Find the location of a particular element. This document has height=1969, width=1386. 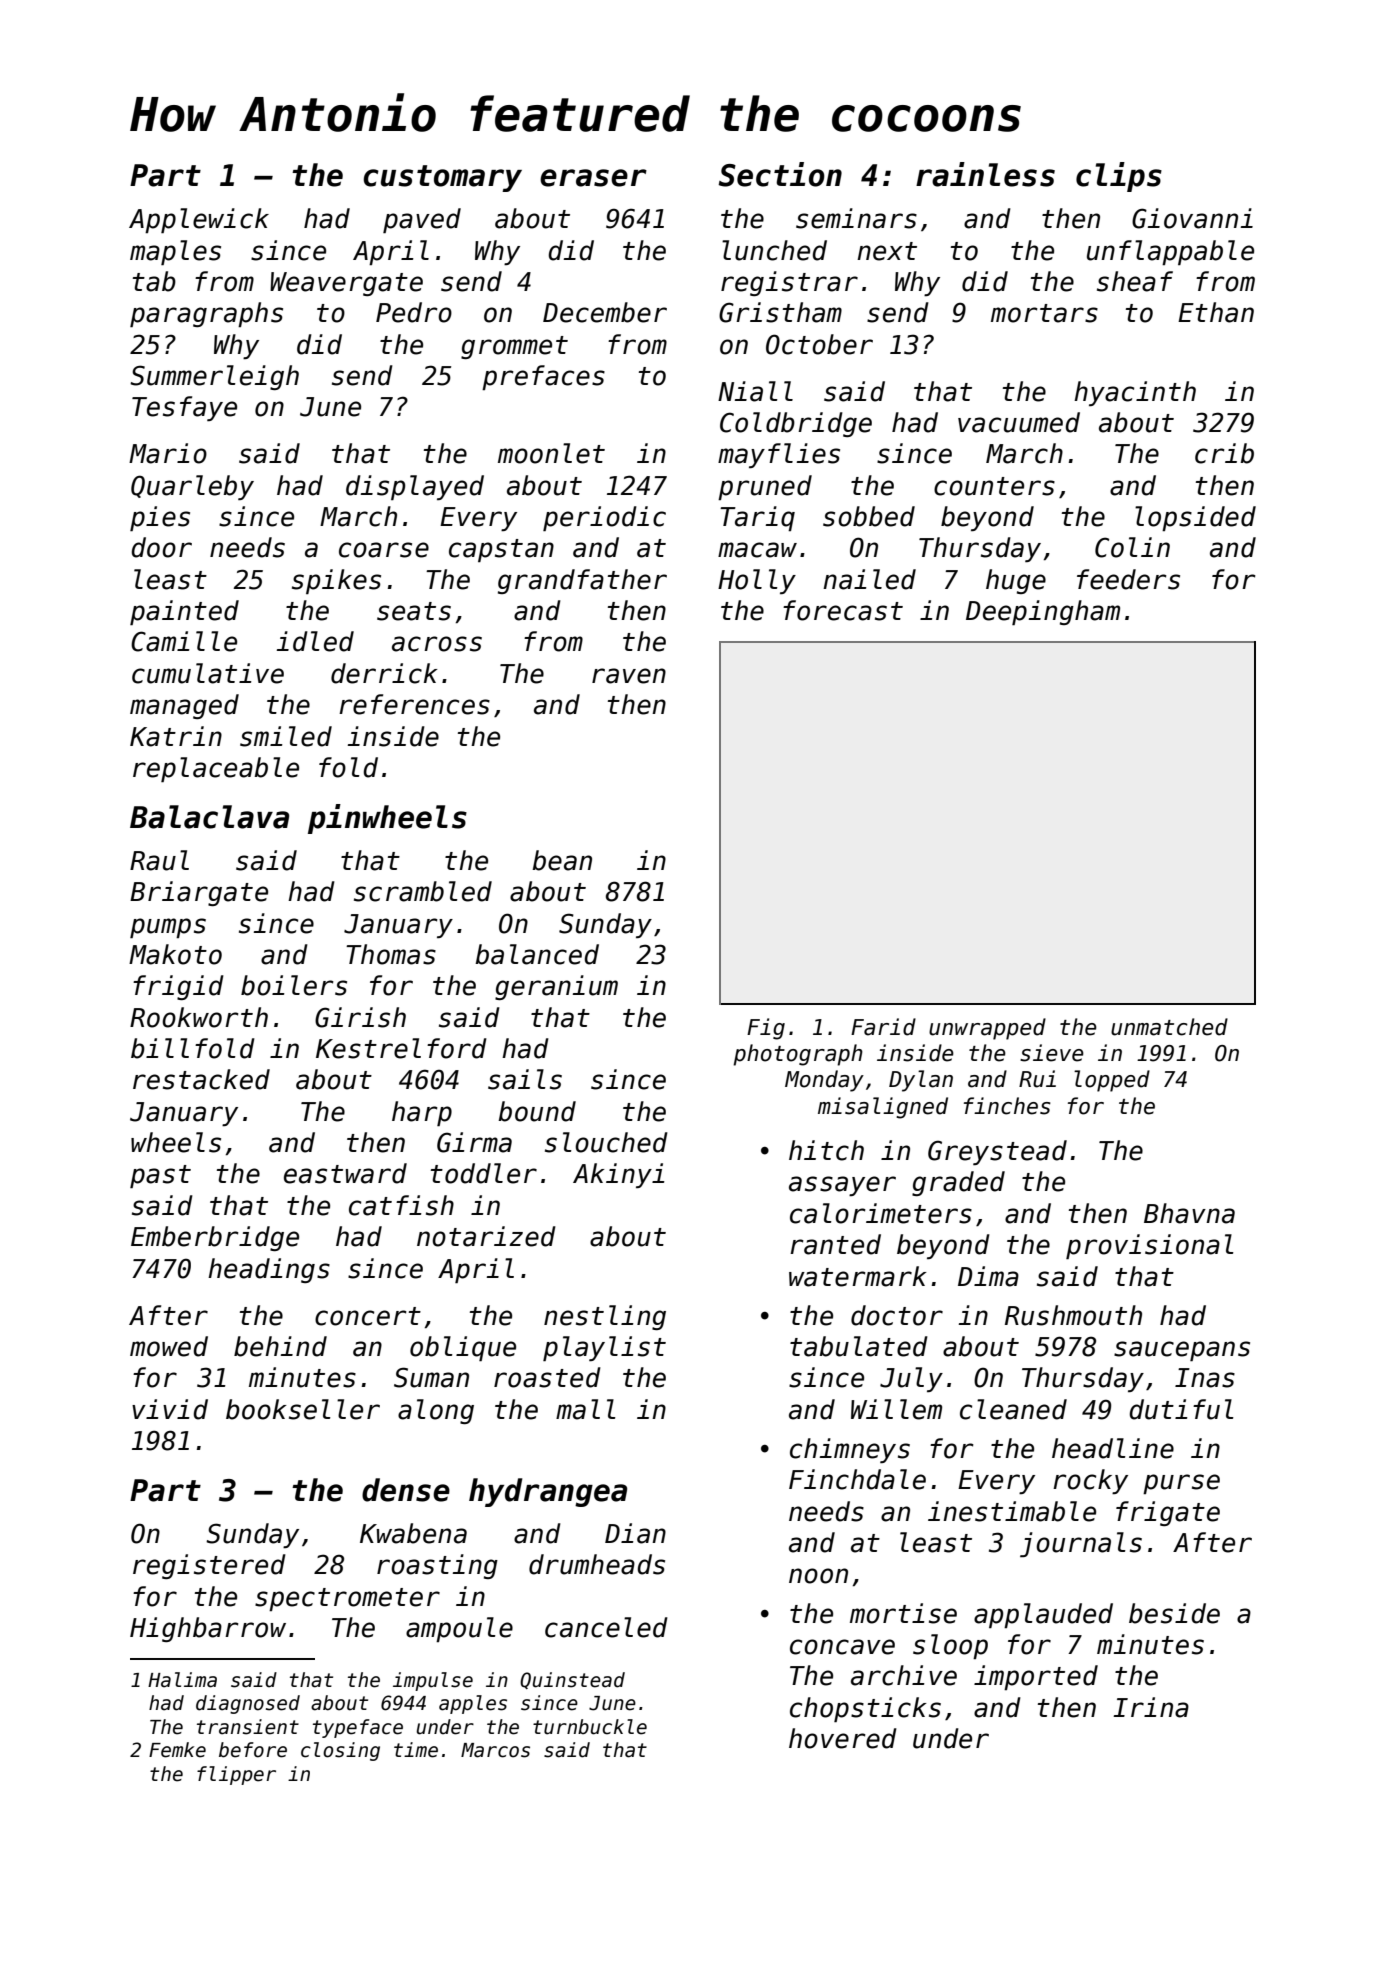

Highbarrow is located at coordinates (208, 1629).
